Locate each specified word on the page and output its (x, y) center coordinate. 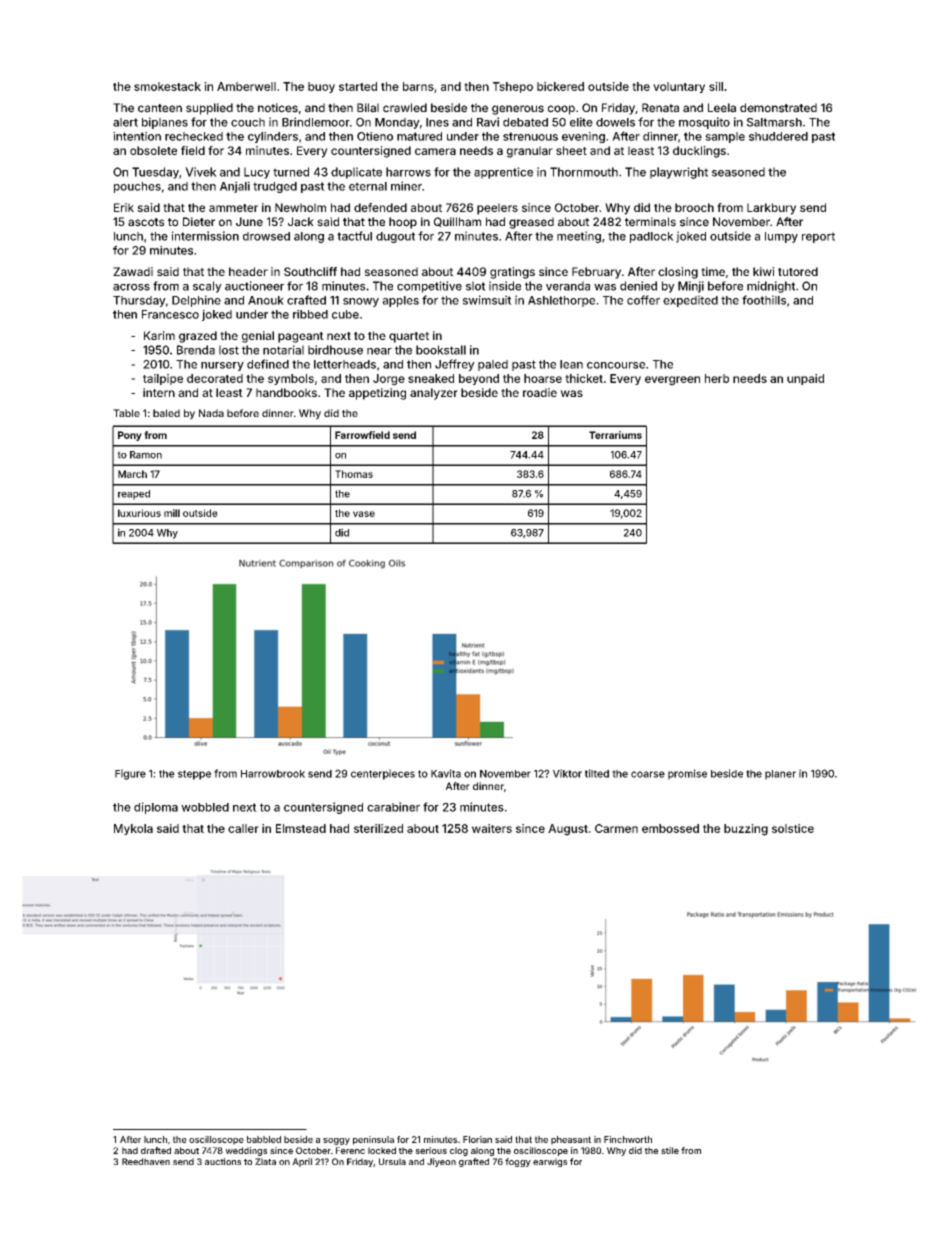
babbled (264, 1139)
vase (364, 514)
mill (172, 513)
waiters (492, 828)
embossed (670, 828)
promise (687, 774)
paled (493, 365)
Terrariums (615, 435)
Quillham (457, 222)
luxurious (139, 513)
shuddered (778, 136)
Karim (159, 335)
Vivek (201, 172)
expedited (690, 301)
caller (243, 828)
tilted (597, 773)
